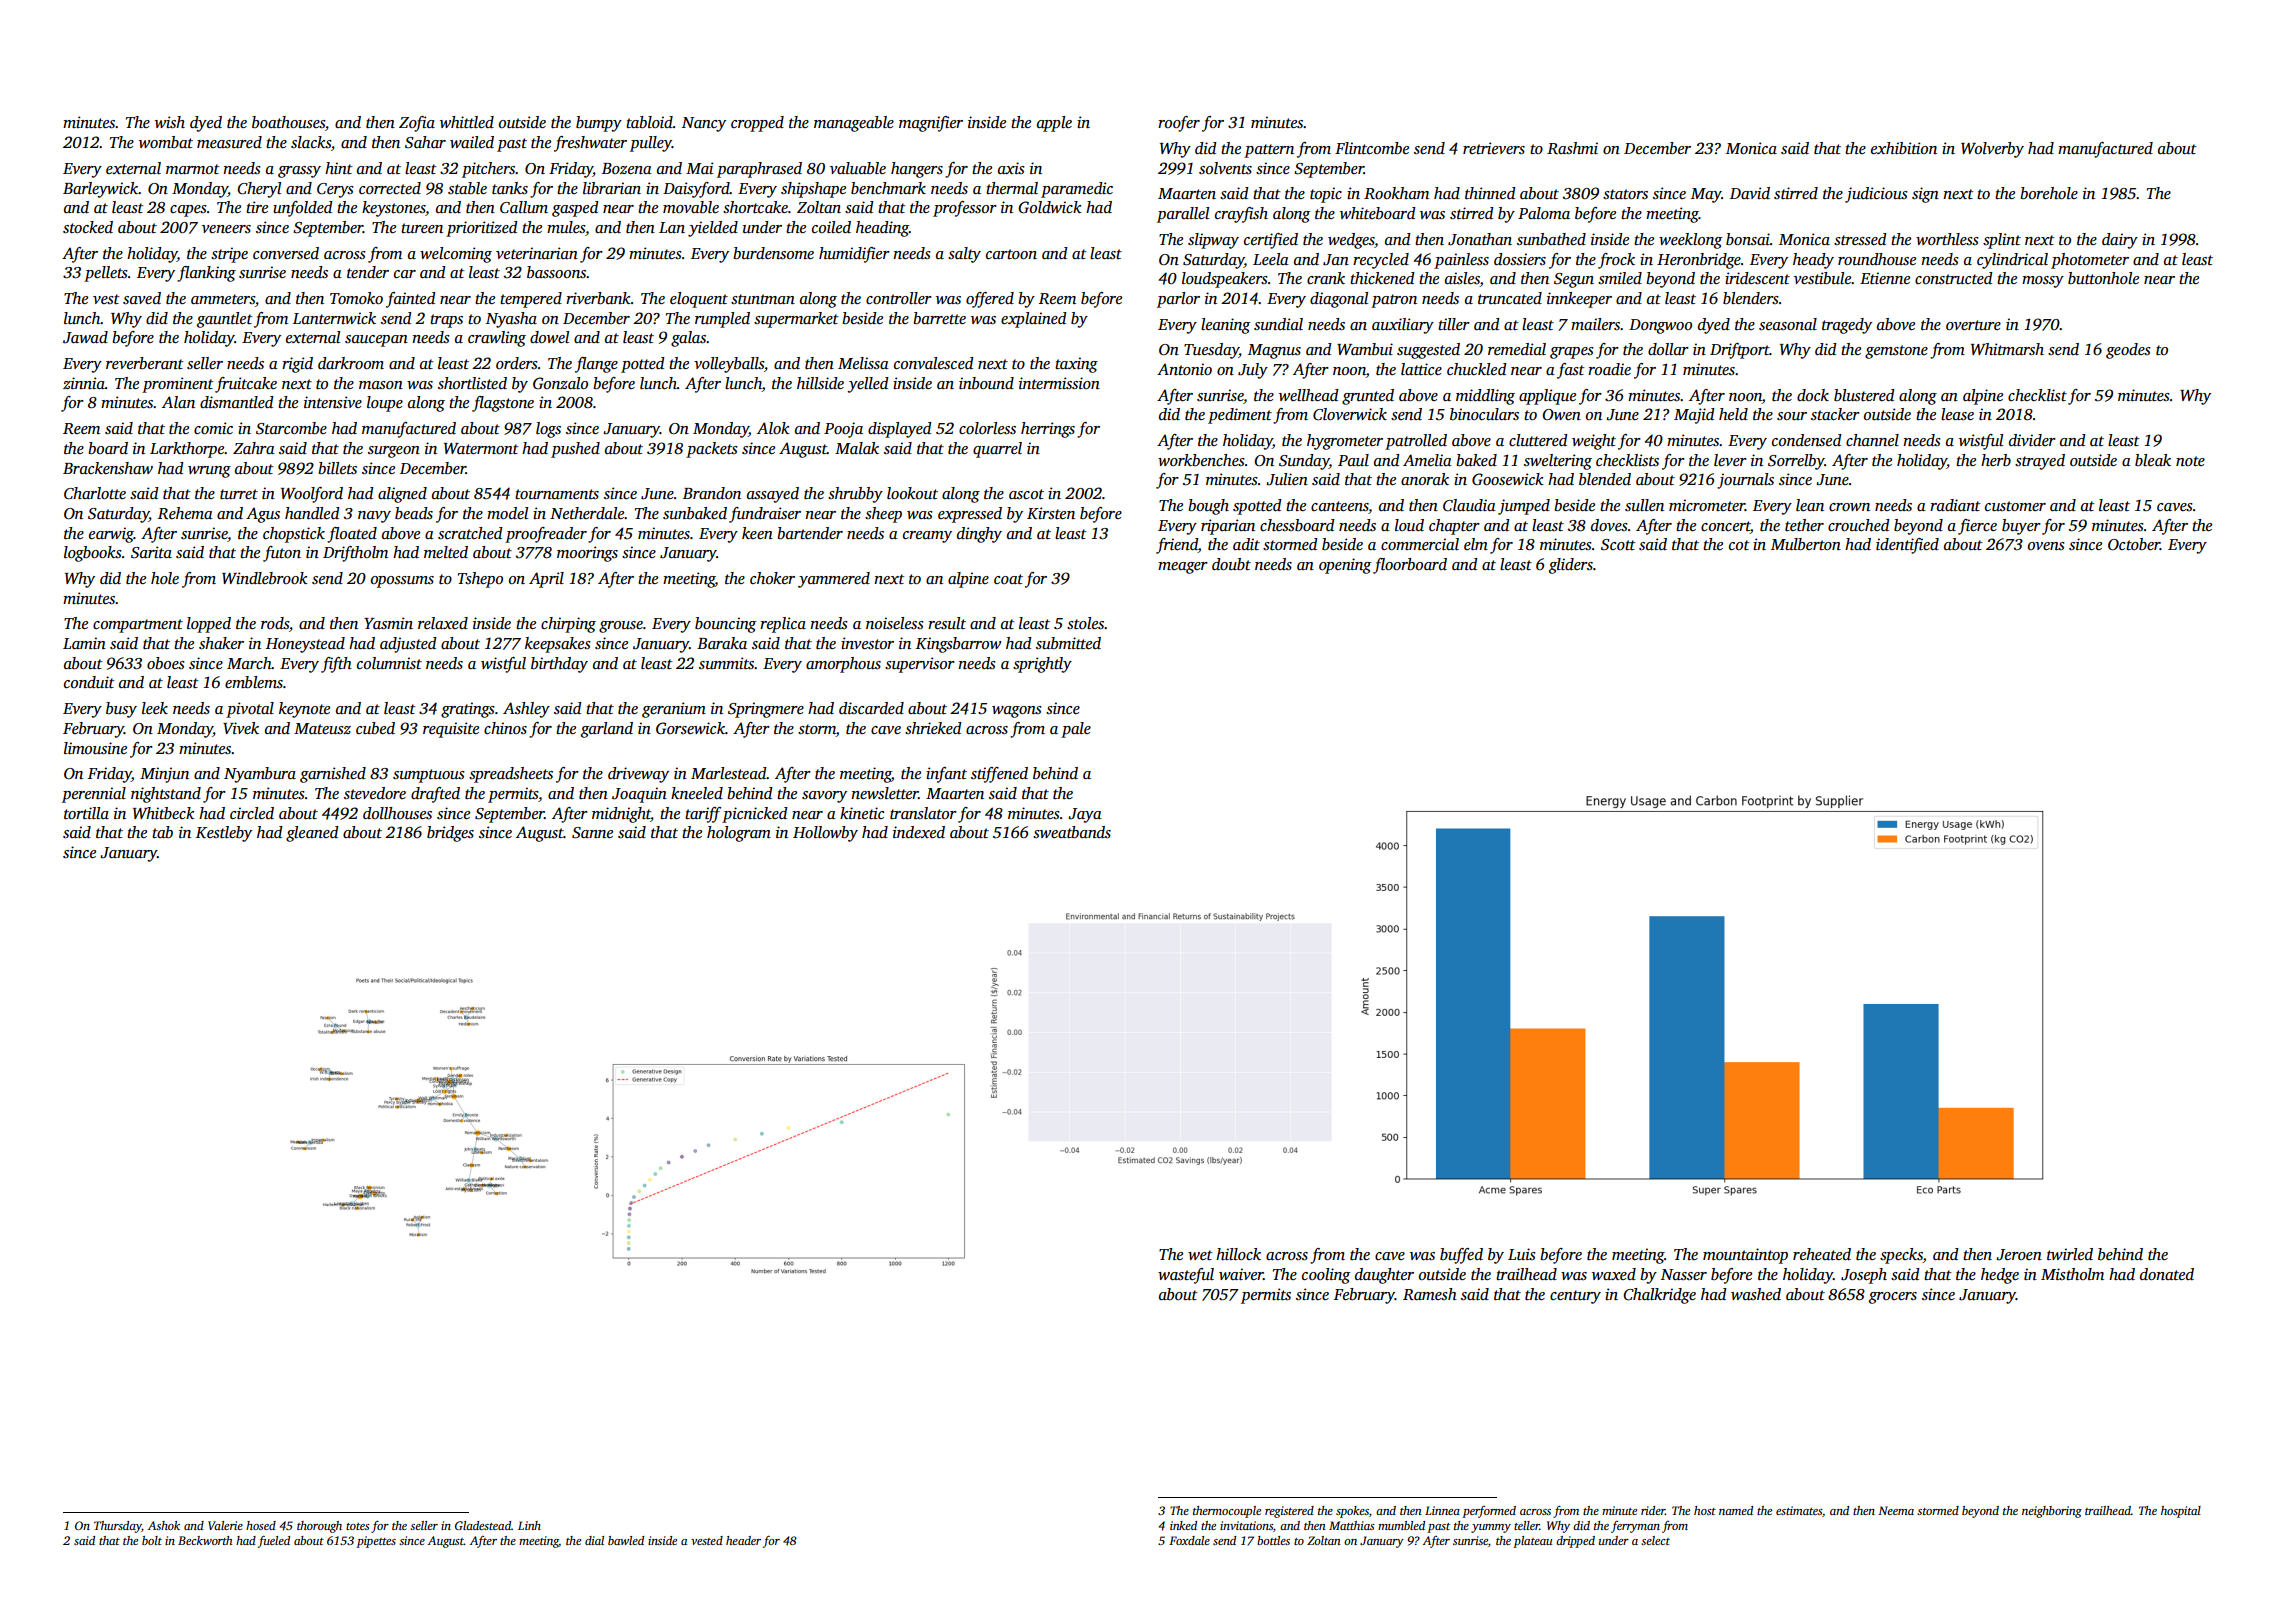 This screenshot has height=1614, width=2282. Describe the element at coordinates (2007, 349) in the screenshot. I see `Whitmarsh` at that location.
